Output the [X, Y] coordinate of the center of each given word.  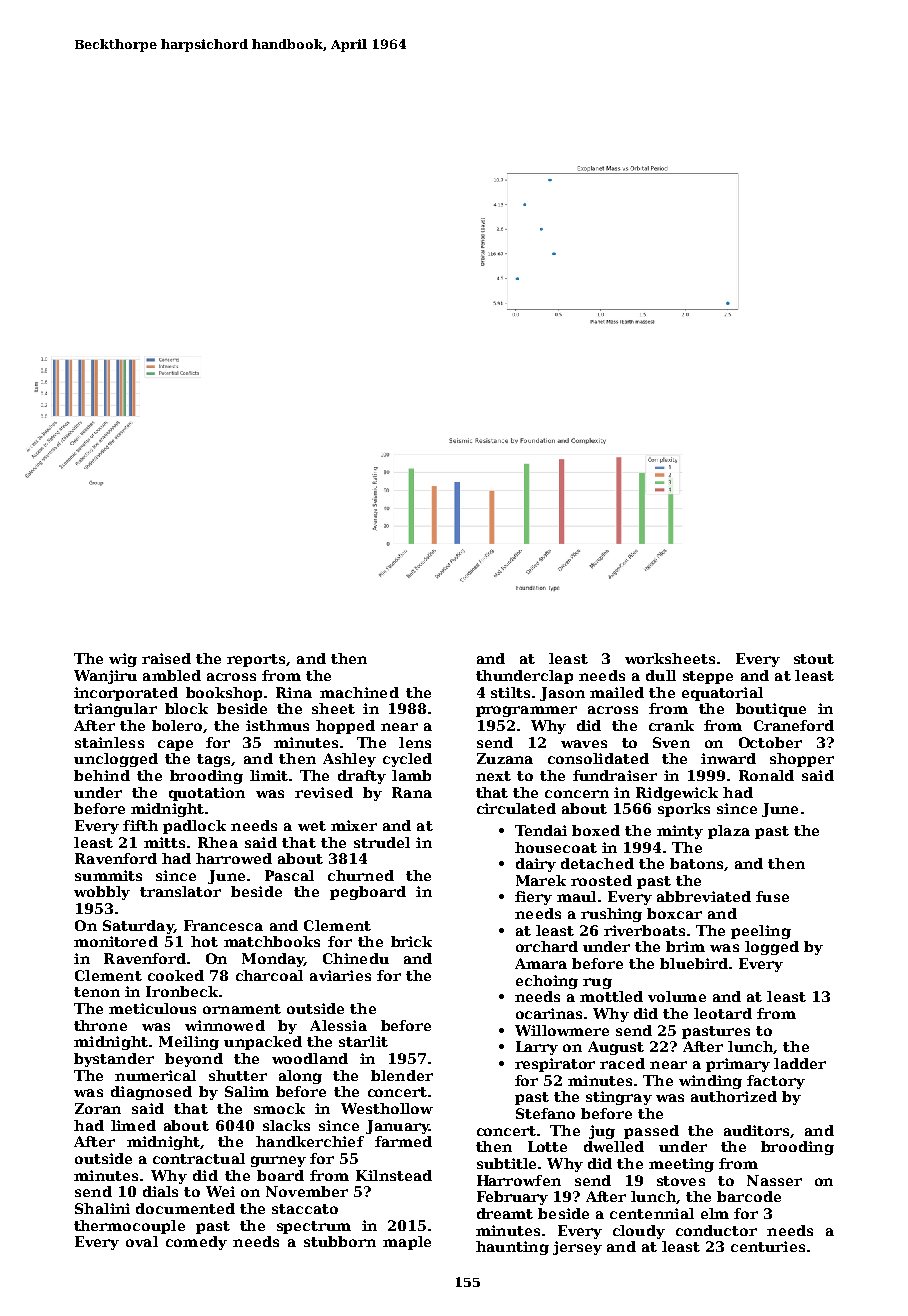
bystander [114, 1060]
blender [402, 1075]
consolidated [598, 758]
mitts [164, 842]
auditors [756, 1130]
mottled [611, 996]
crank [671, 725]
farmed [403, 1141]
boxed [596, 830]
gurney [278, 1161]
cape [175, 745]
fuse [772, 896]
